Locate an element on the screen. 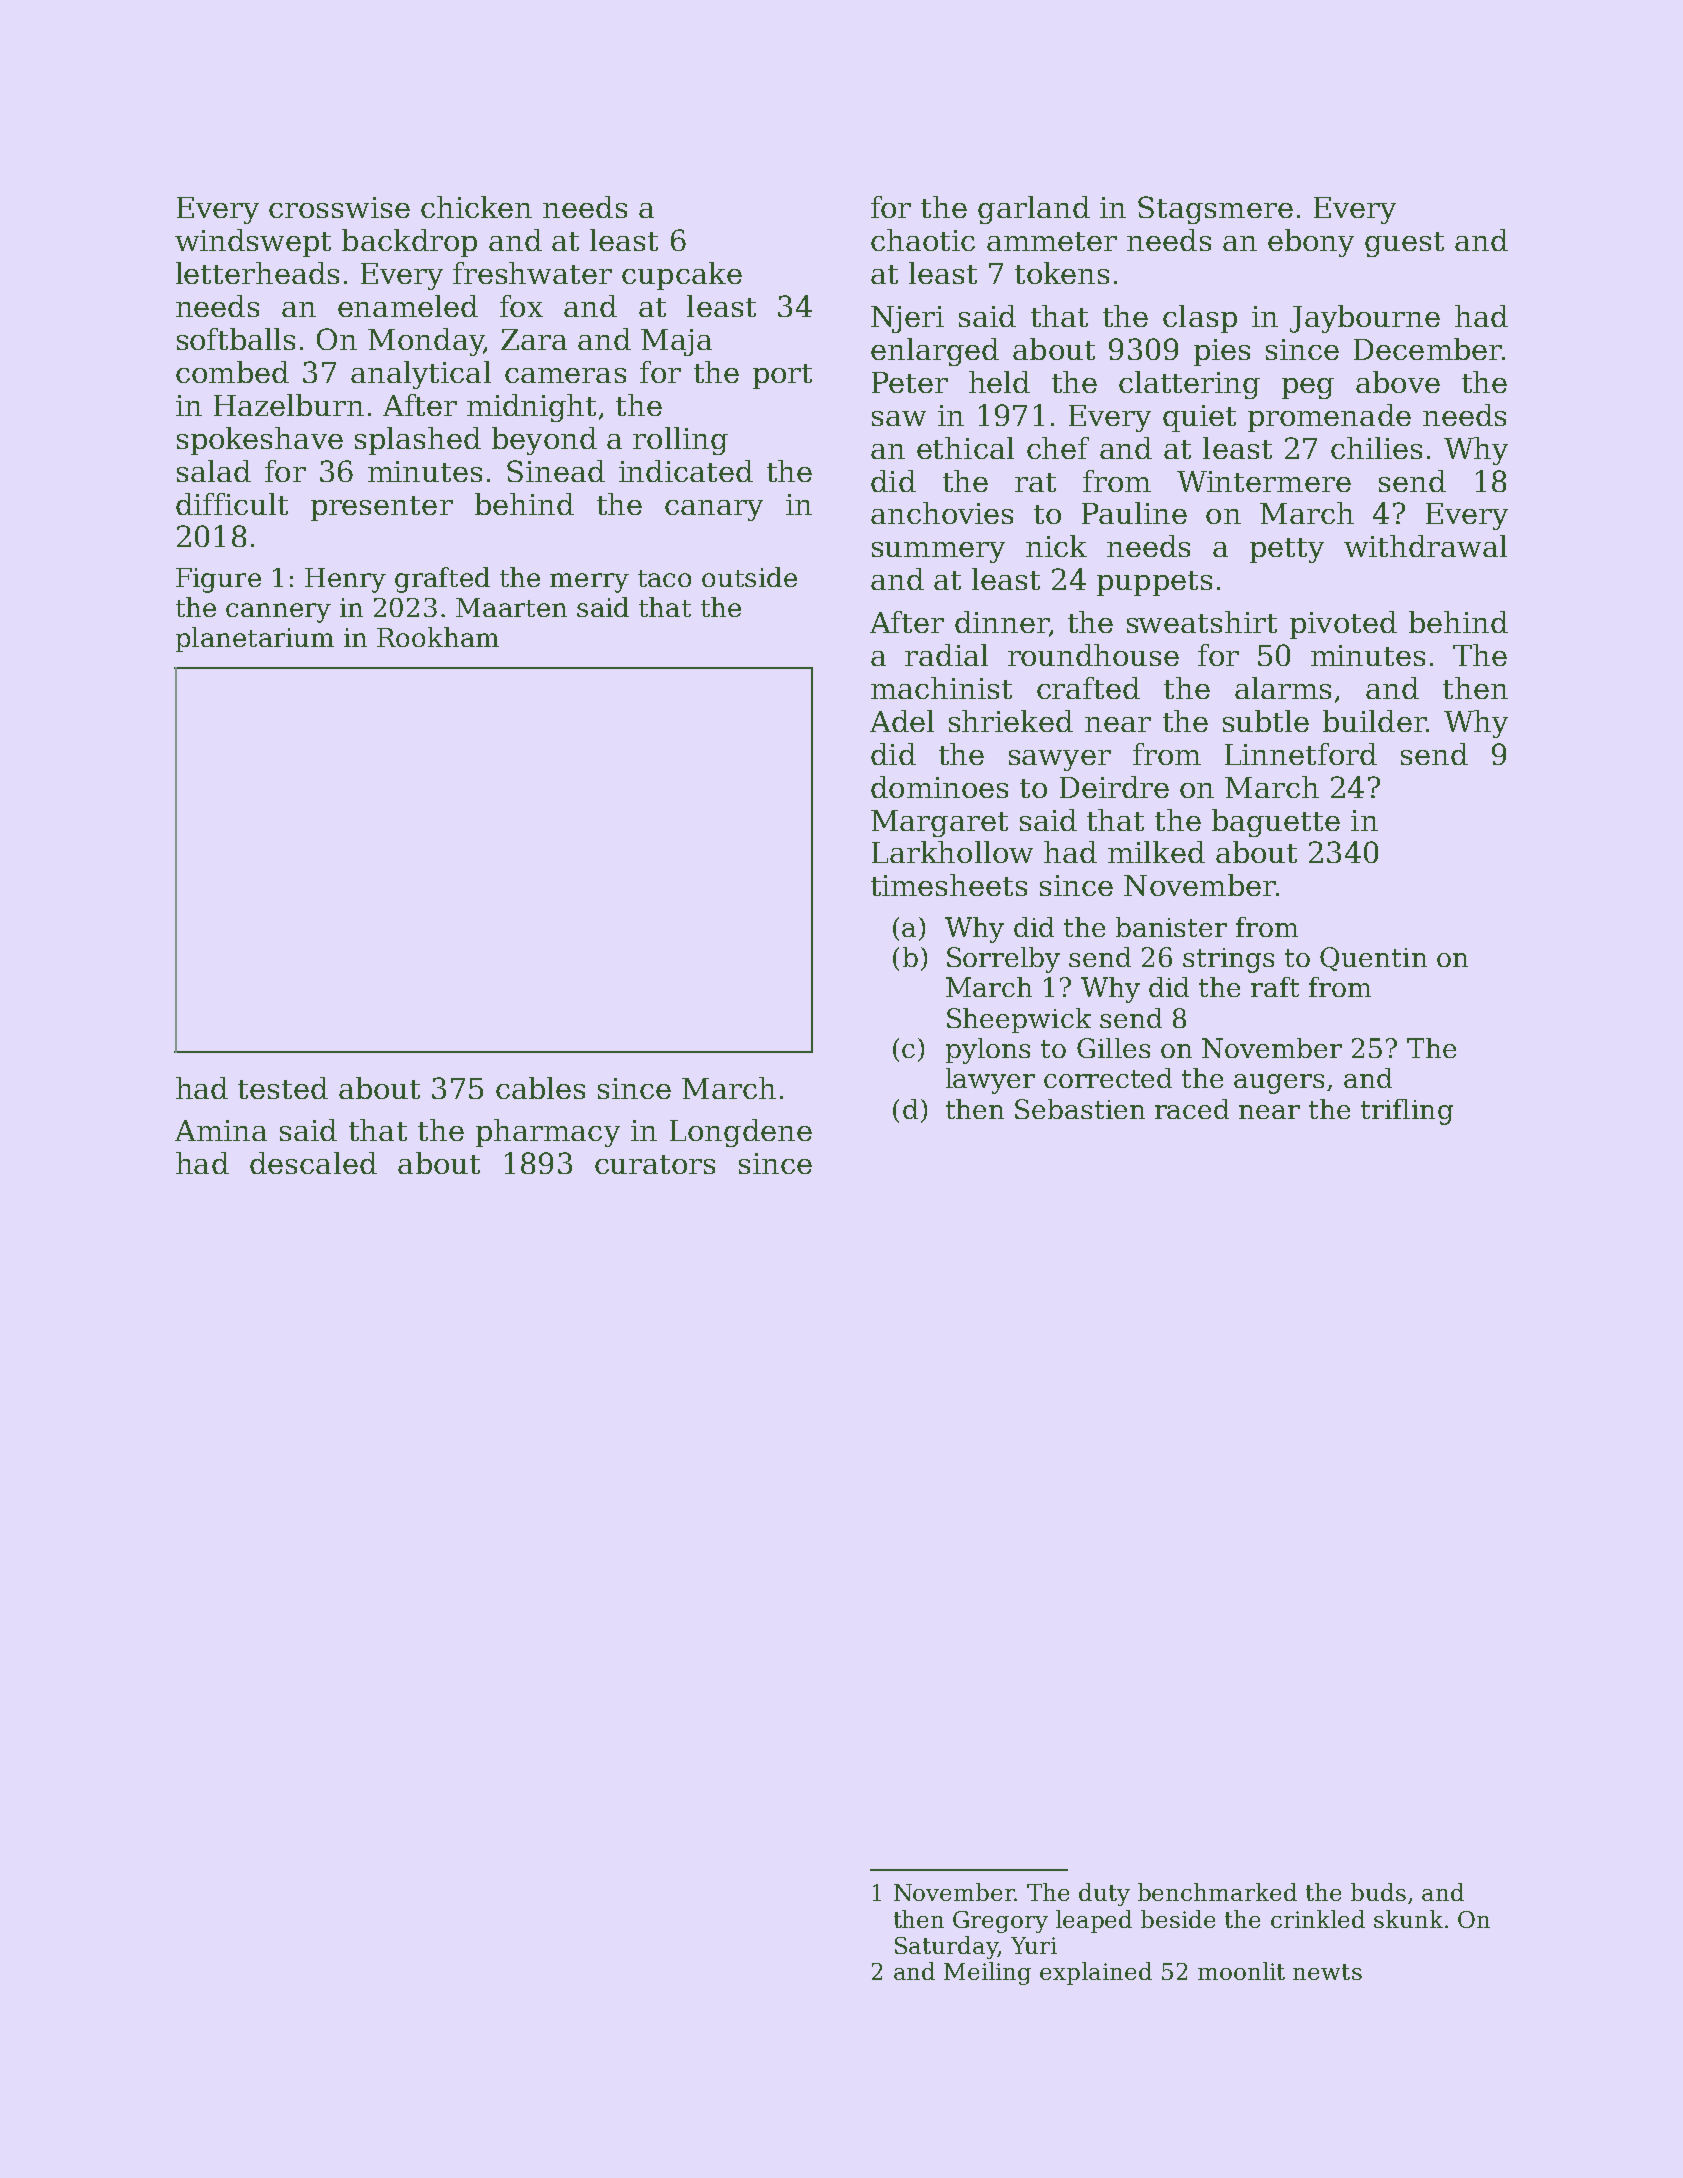  curators is located at coordinates (655, 1164).
